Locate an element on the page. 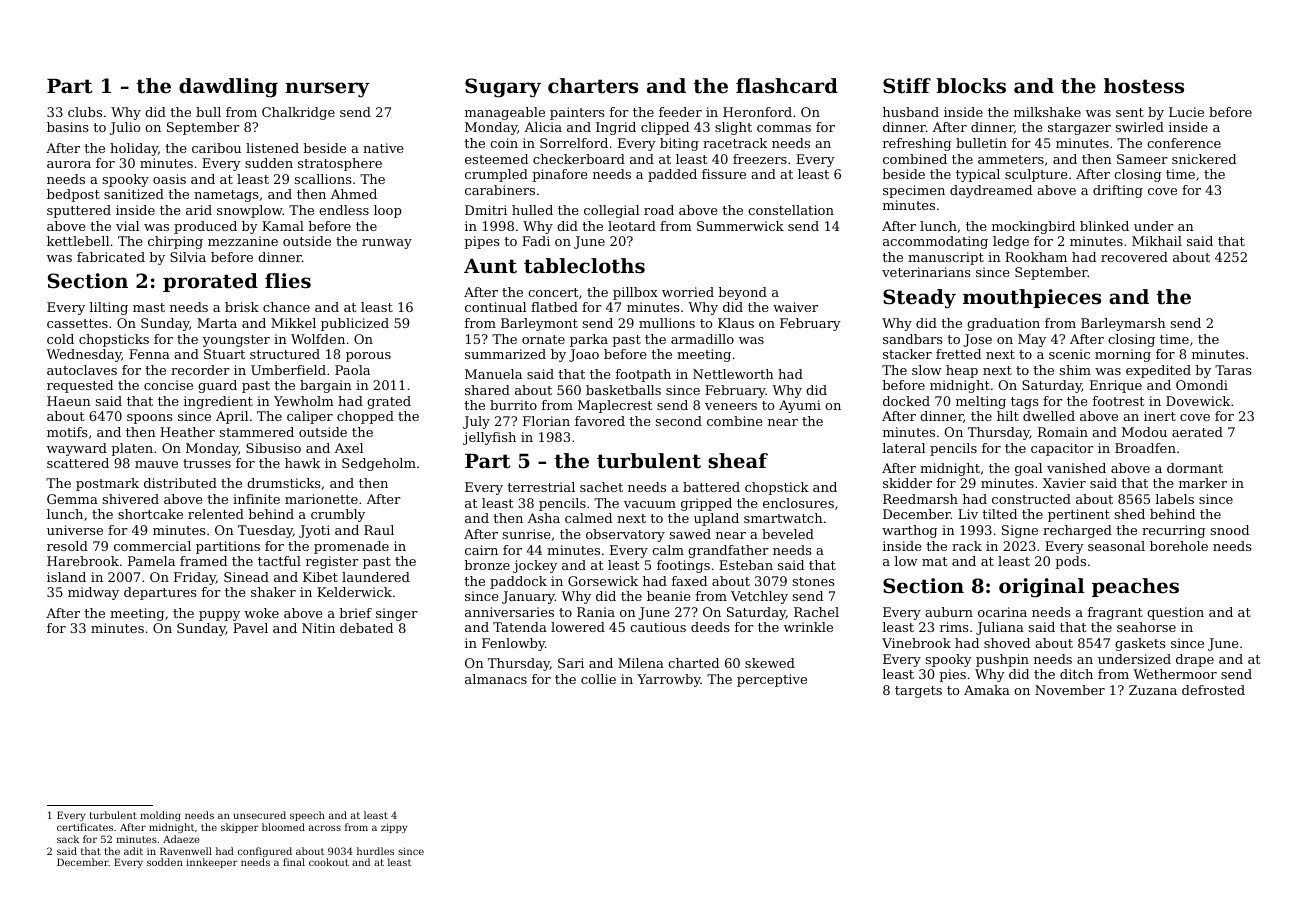  Amaka is located at coordinates (987, 690).
